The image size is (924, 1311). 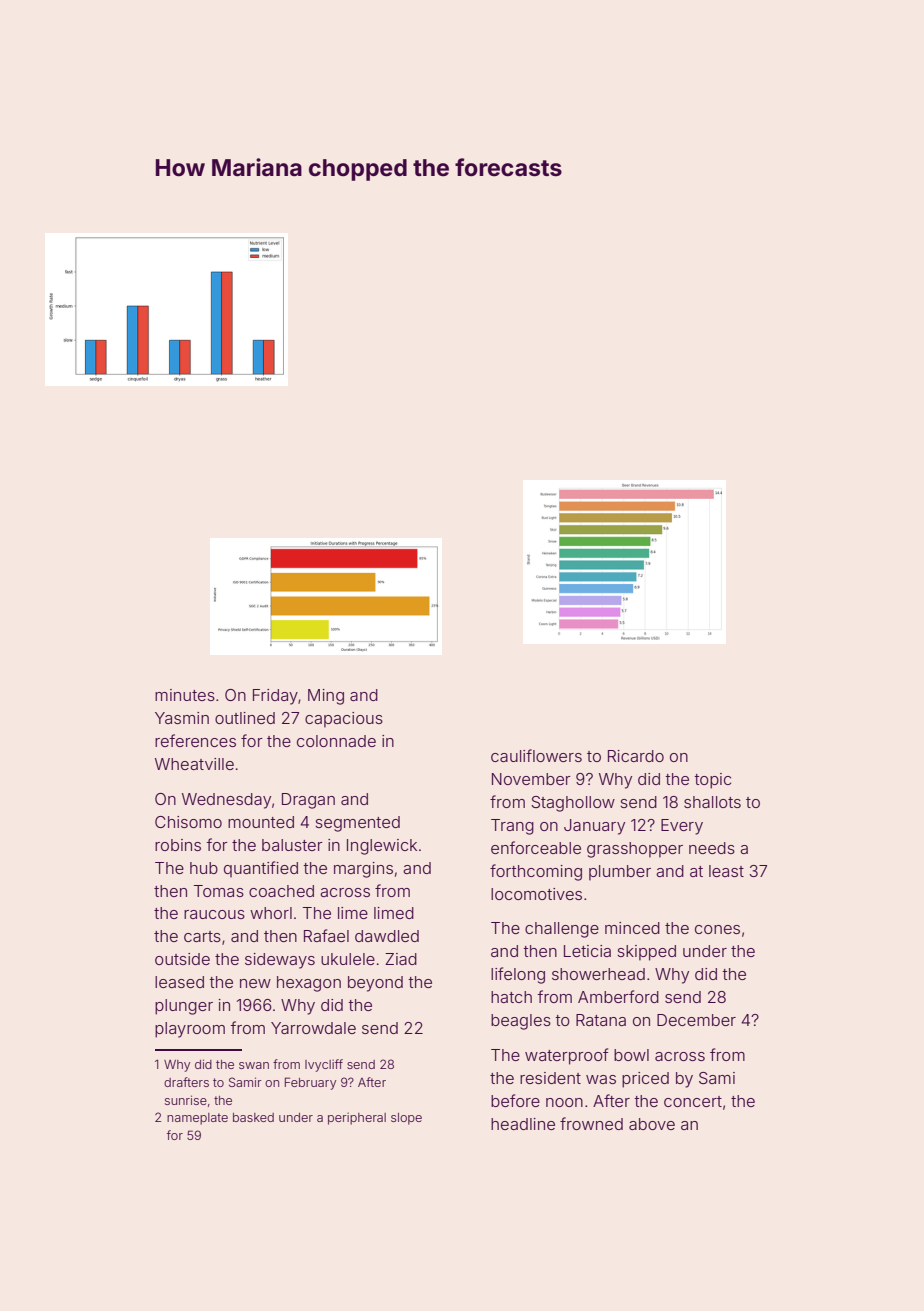 What do you see at coordinates (521, 1022) in the screenshot?
I see `beagles` at bounding box center [521, 1022].
